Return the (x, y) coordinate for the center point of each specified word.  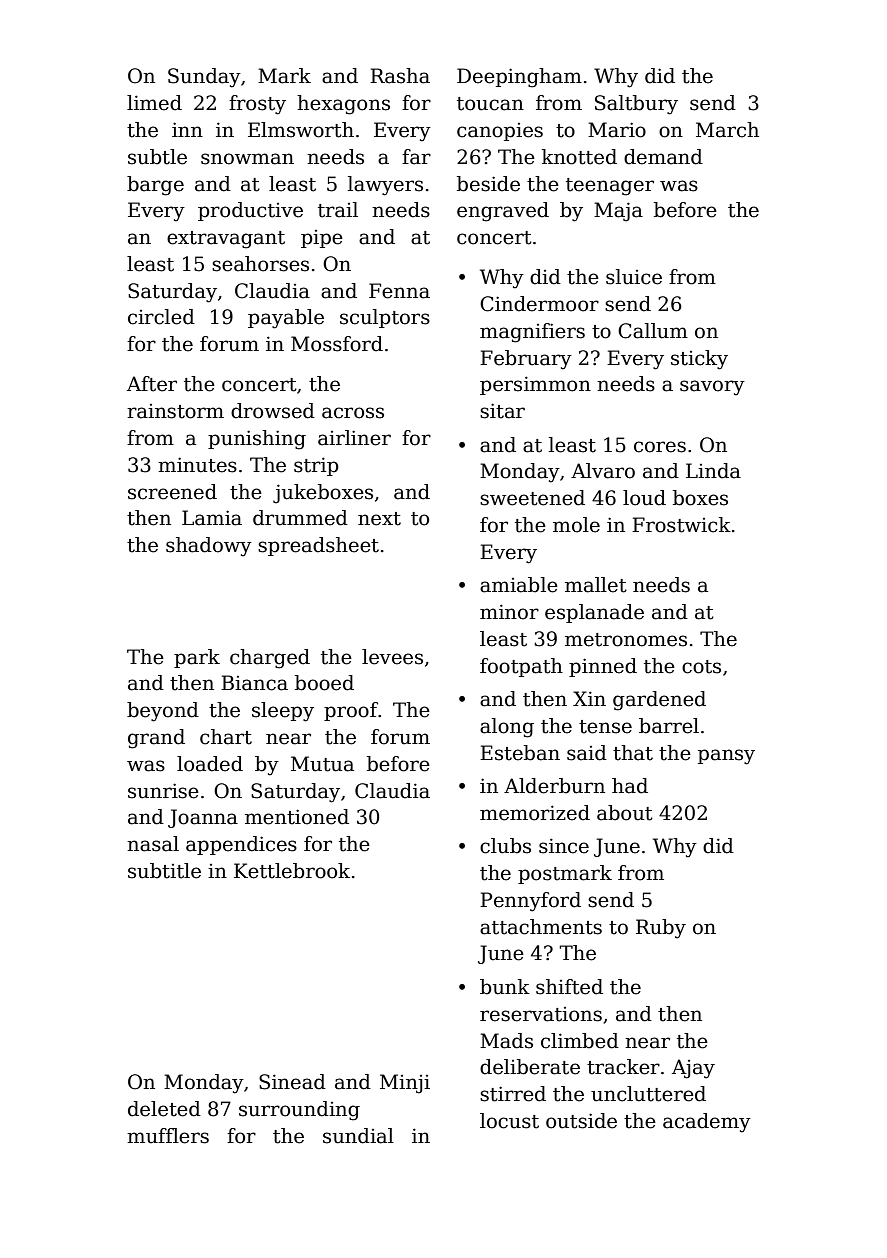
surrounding (299, 1111)
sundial (358, 1136)
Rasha (400, 76)
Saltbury (636, 105)
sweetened (532, 498)
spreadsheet (318, 546)
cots (701, 667)
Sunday (204, 78)
